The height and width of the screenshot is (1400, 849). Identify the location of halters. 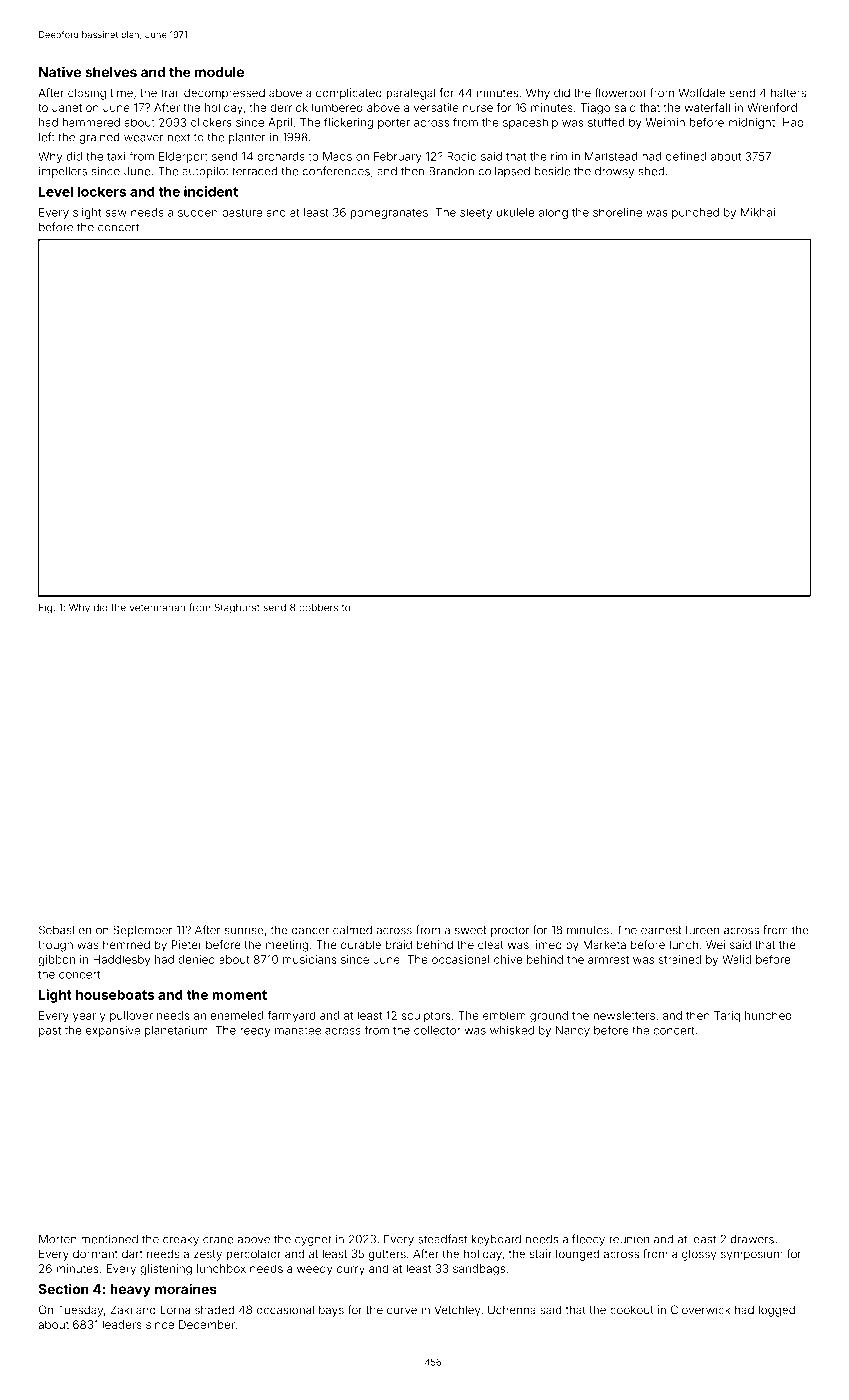
(788, 93).
